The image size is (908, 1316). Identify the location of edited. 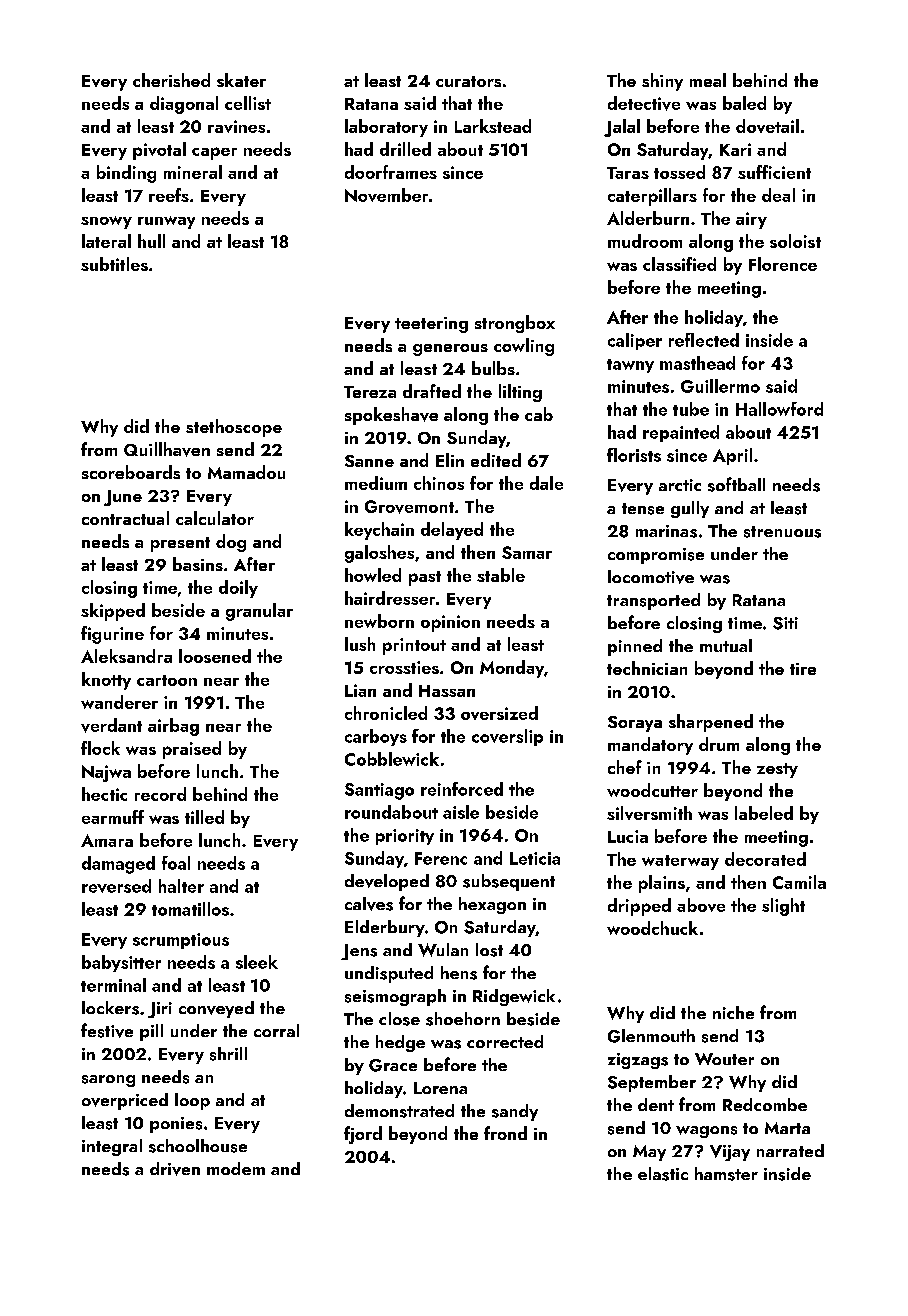
(496, 460).
